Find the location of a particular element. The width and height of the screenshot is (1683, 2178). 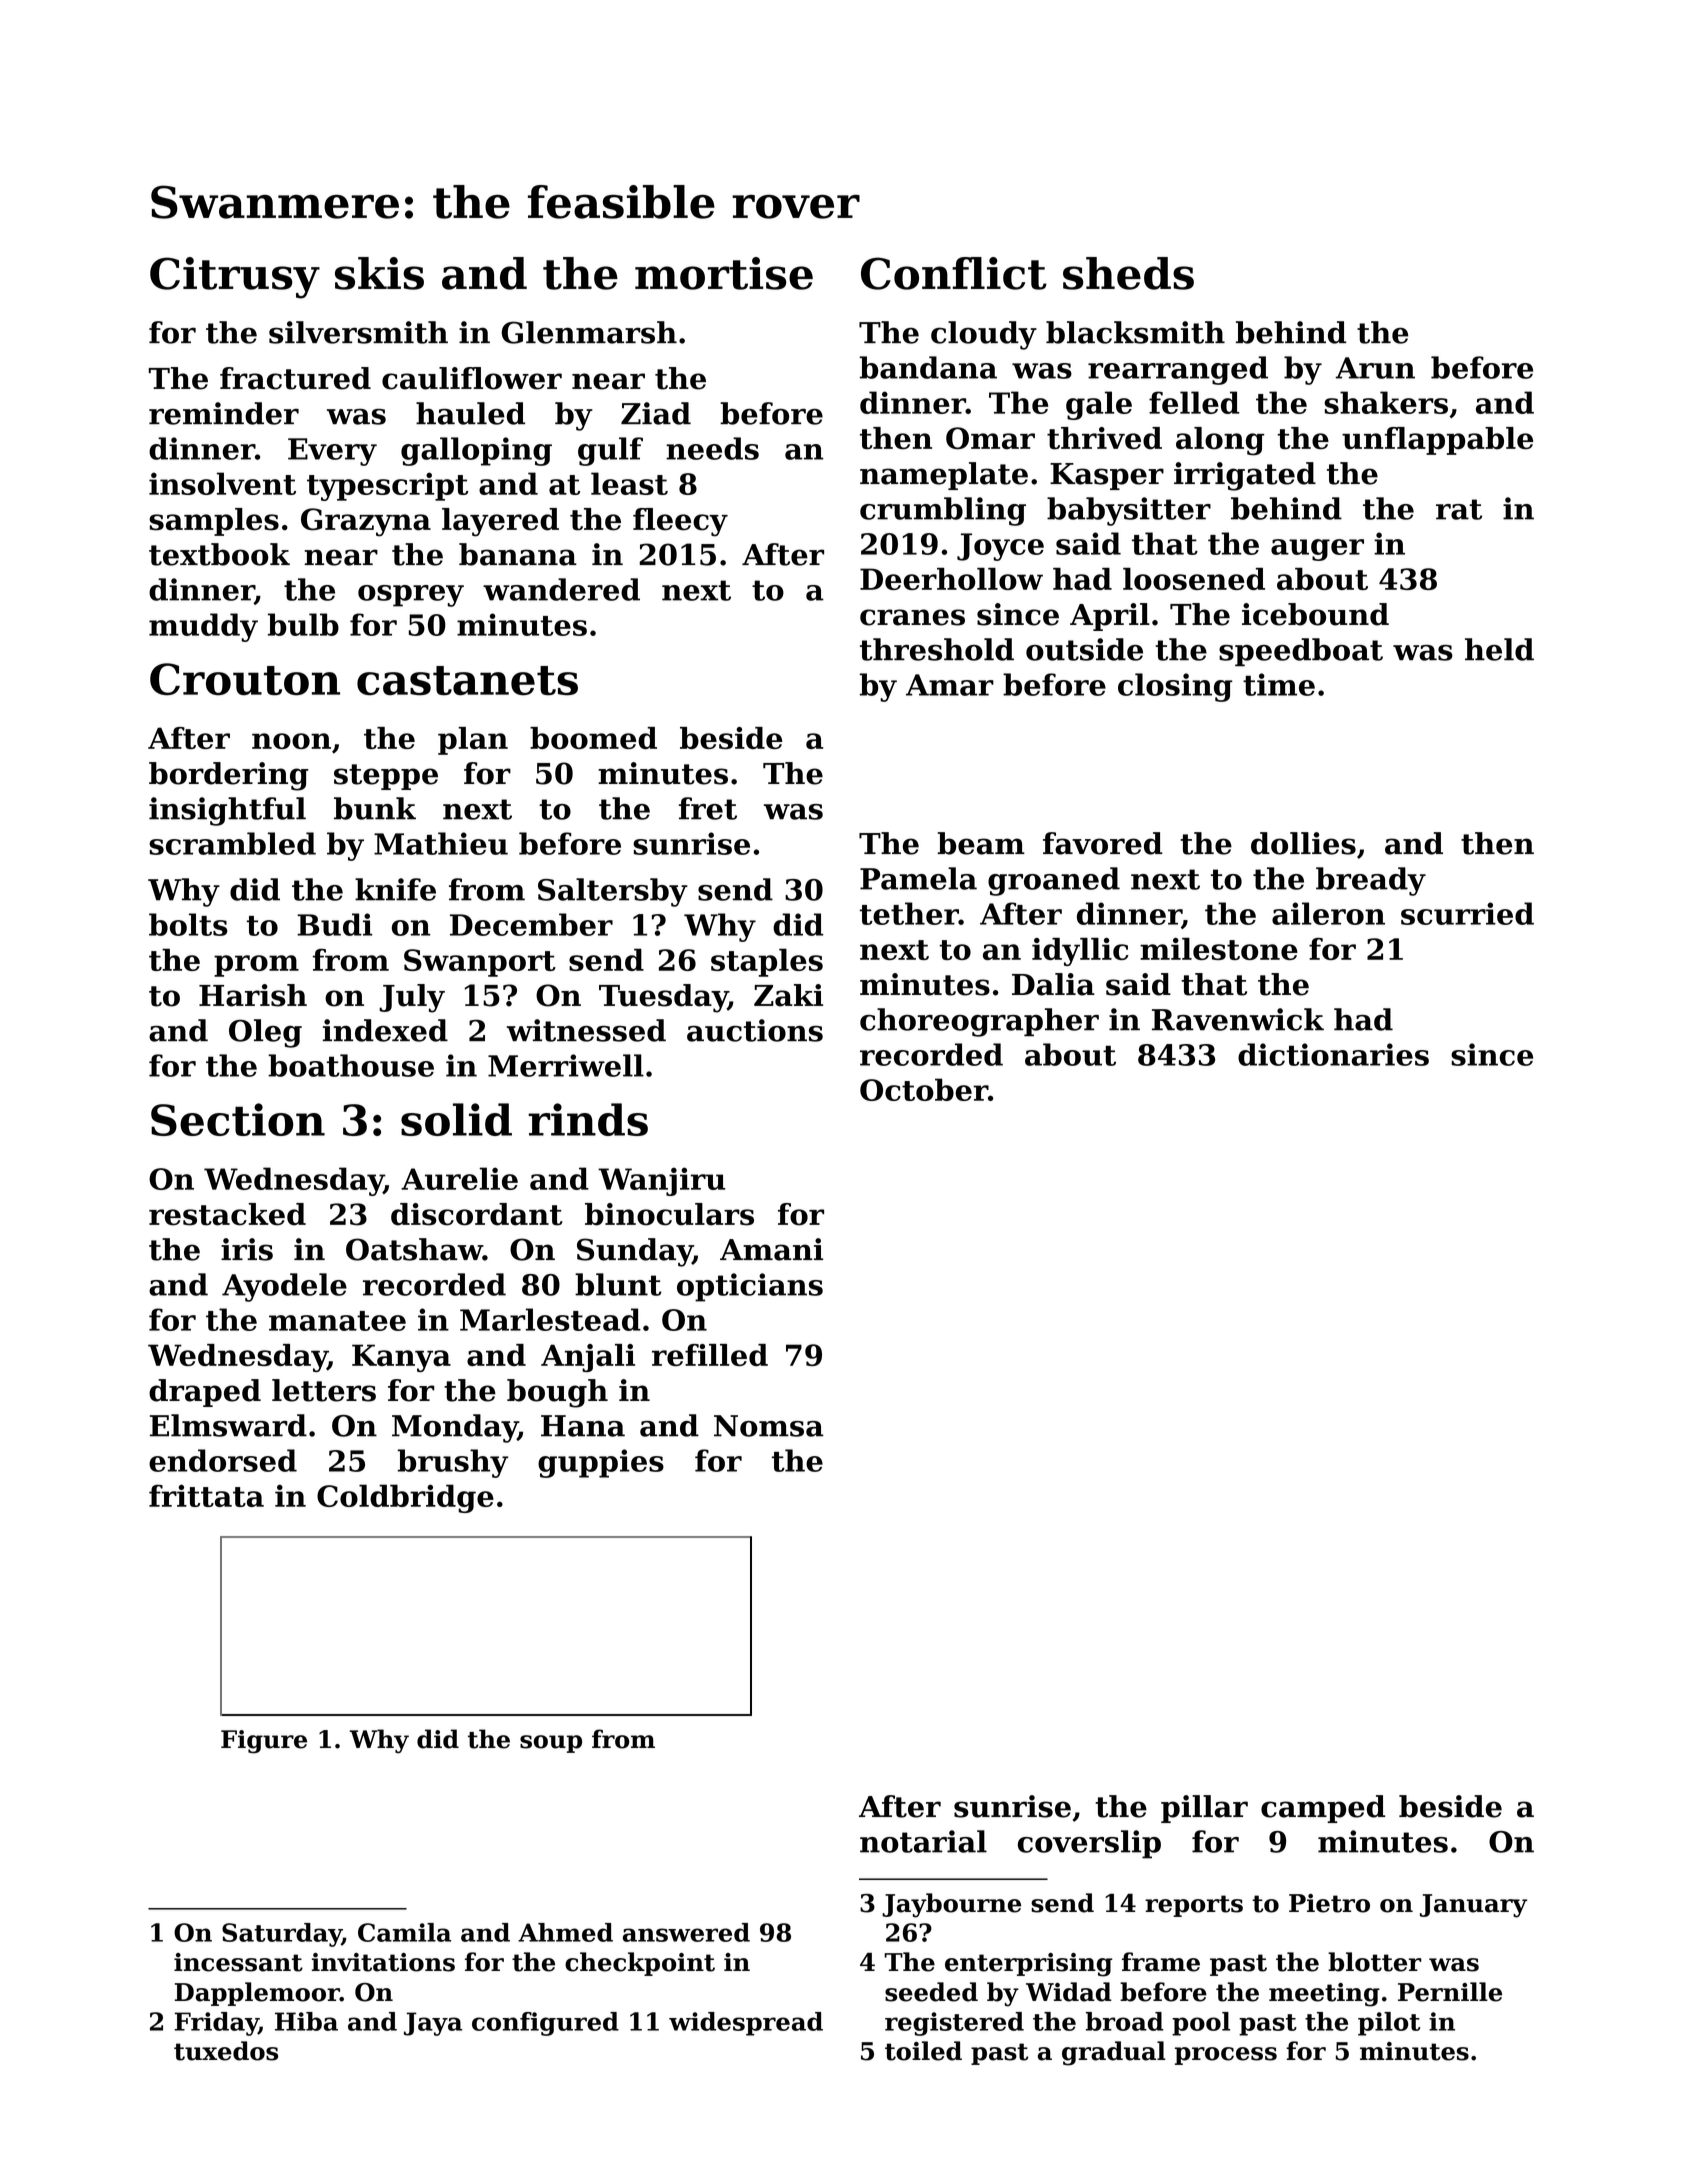

pilot is located at coordinates (1389, 2024).
